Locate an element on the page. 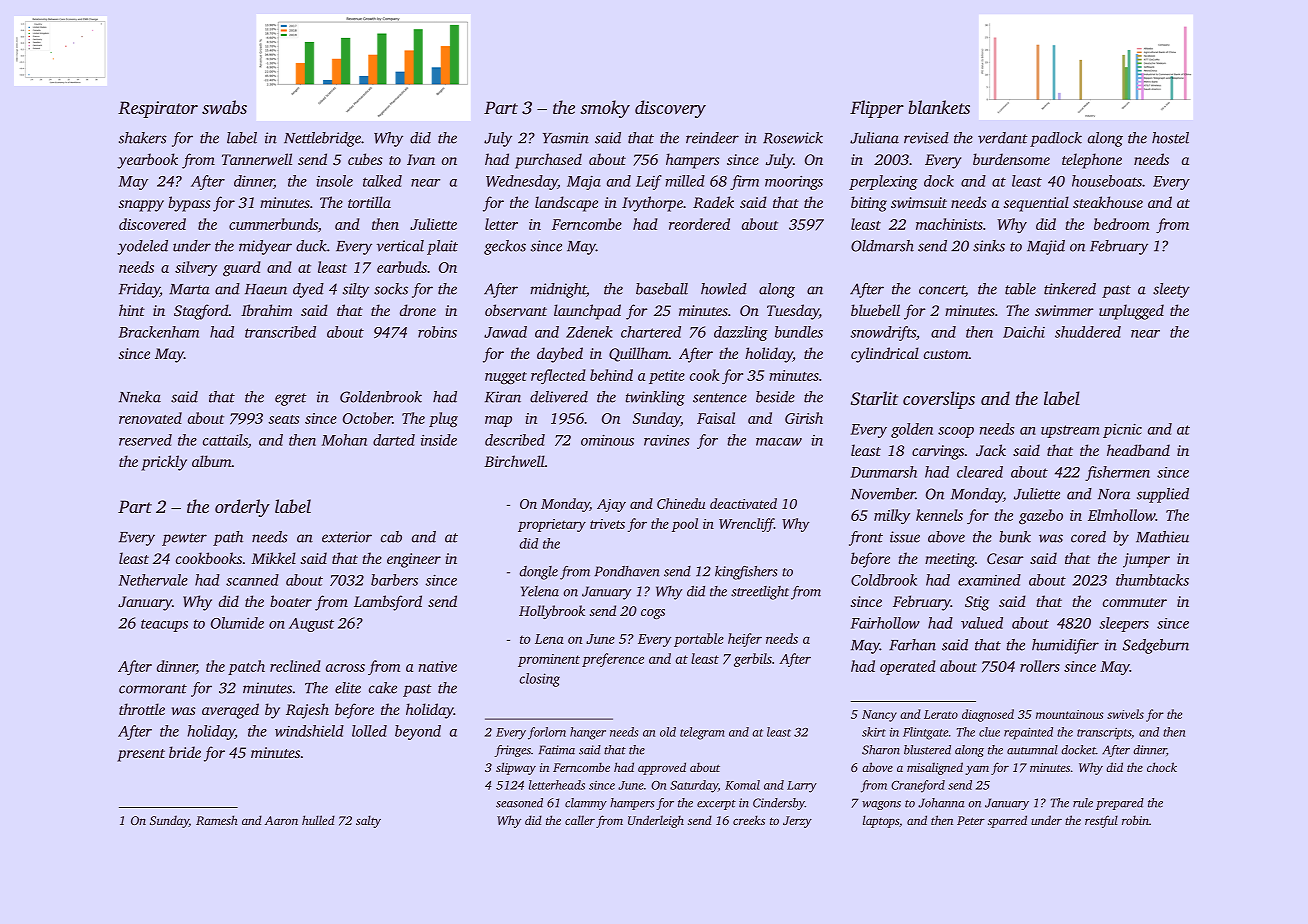 The width and height of the image is (1308, 924). cubes is located at coordinates (365, 159).
